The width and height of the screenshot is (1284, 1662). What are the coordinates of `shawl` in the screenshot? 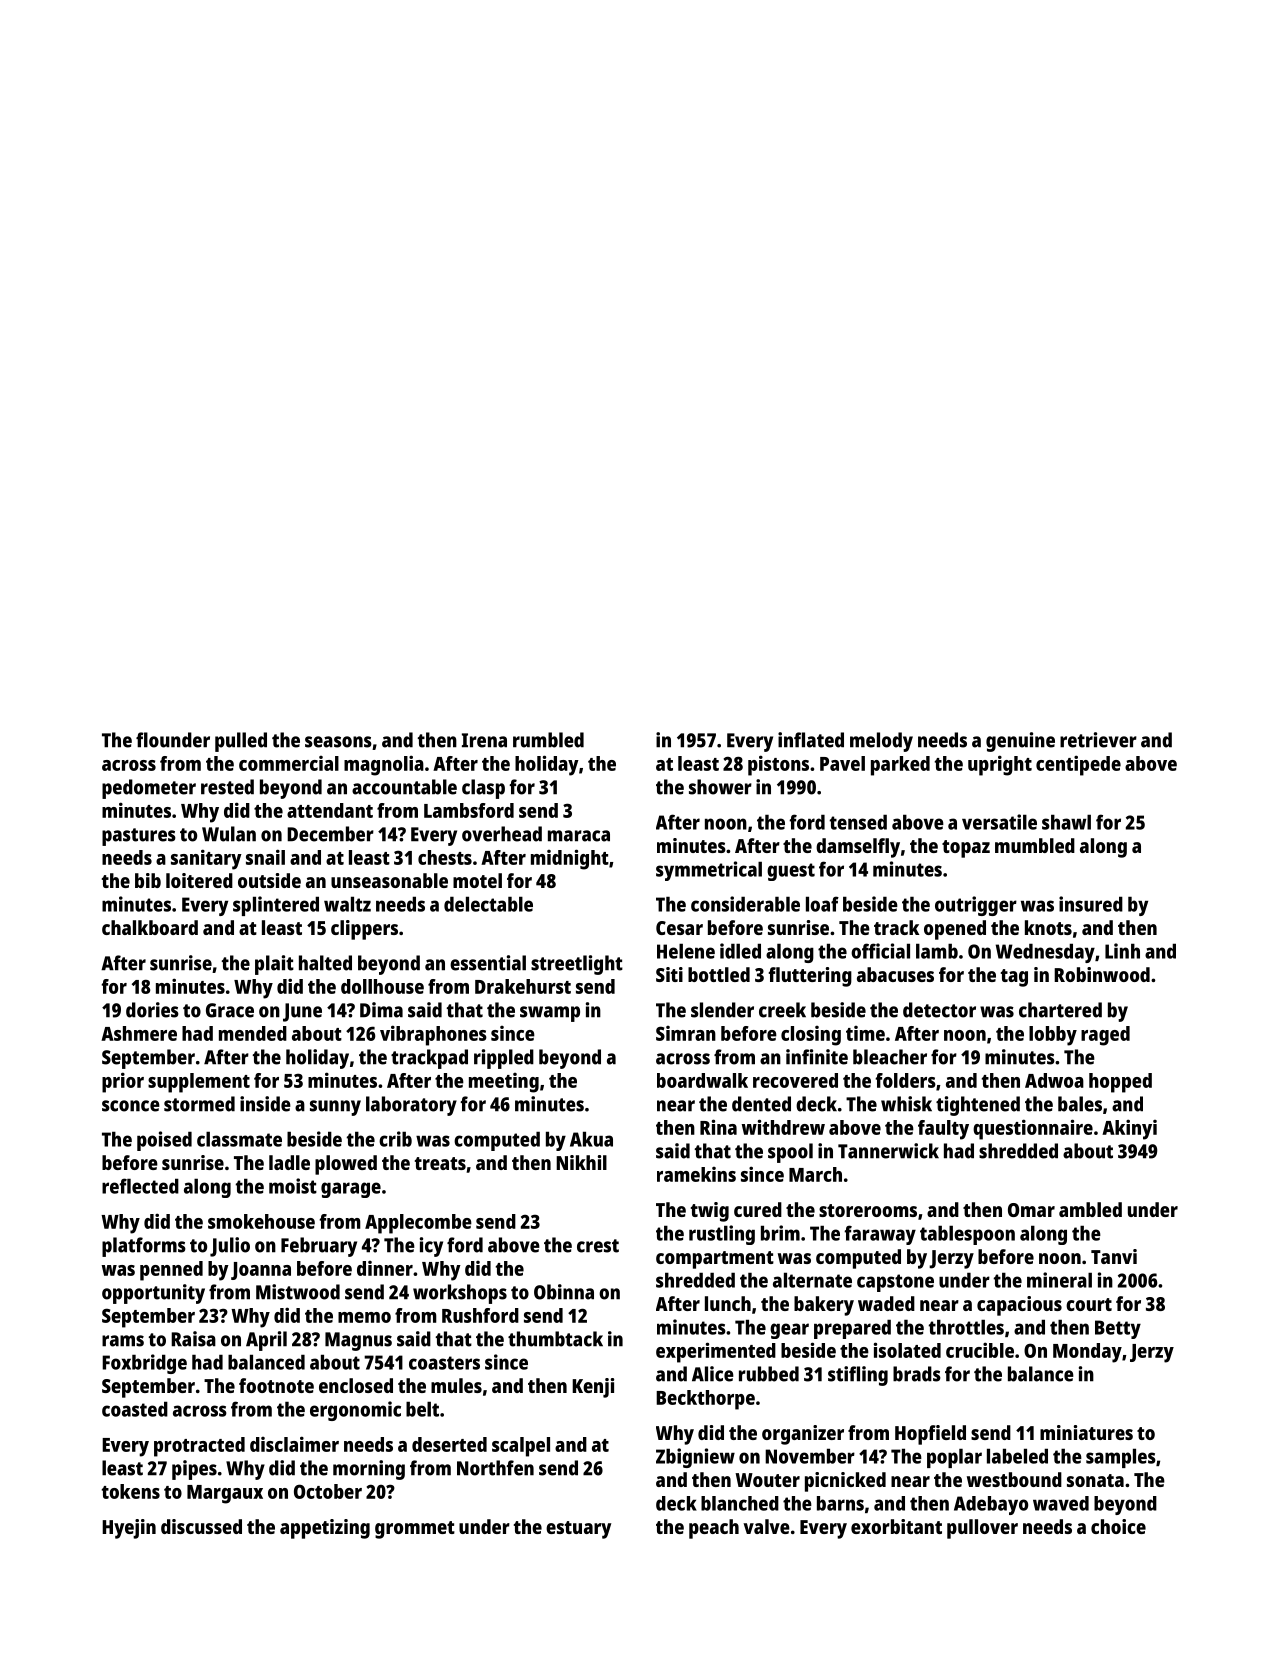 It's located at (1066, 822).
